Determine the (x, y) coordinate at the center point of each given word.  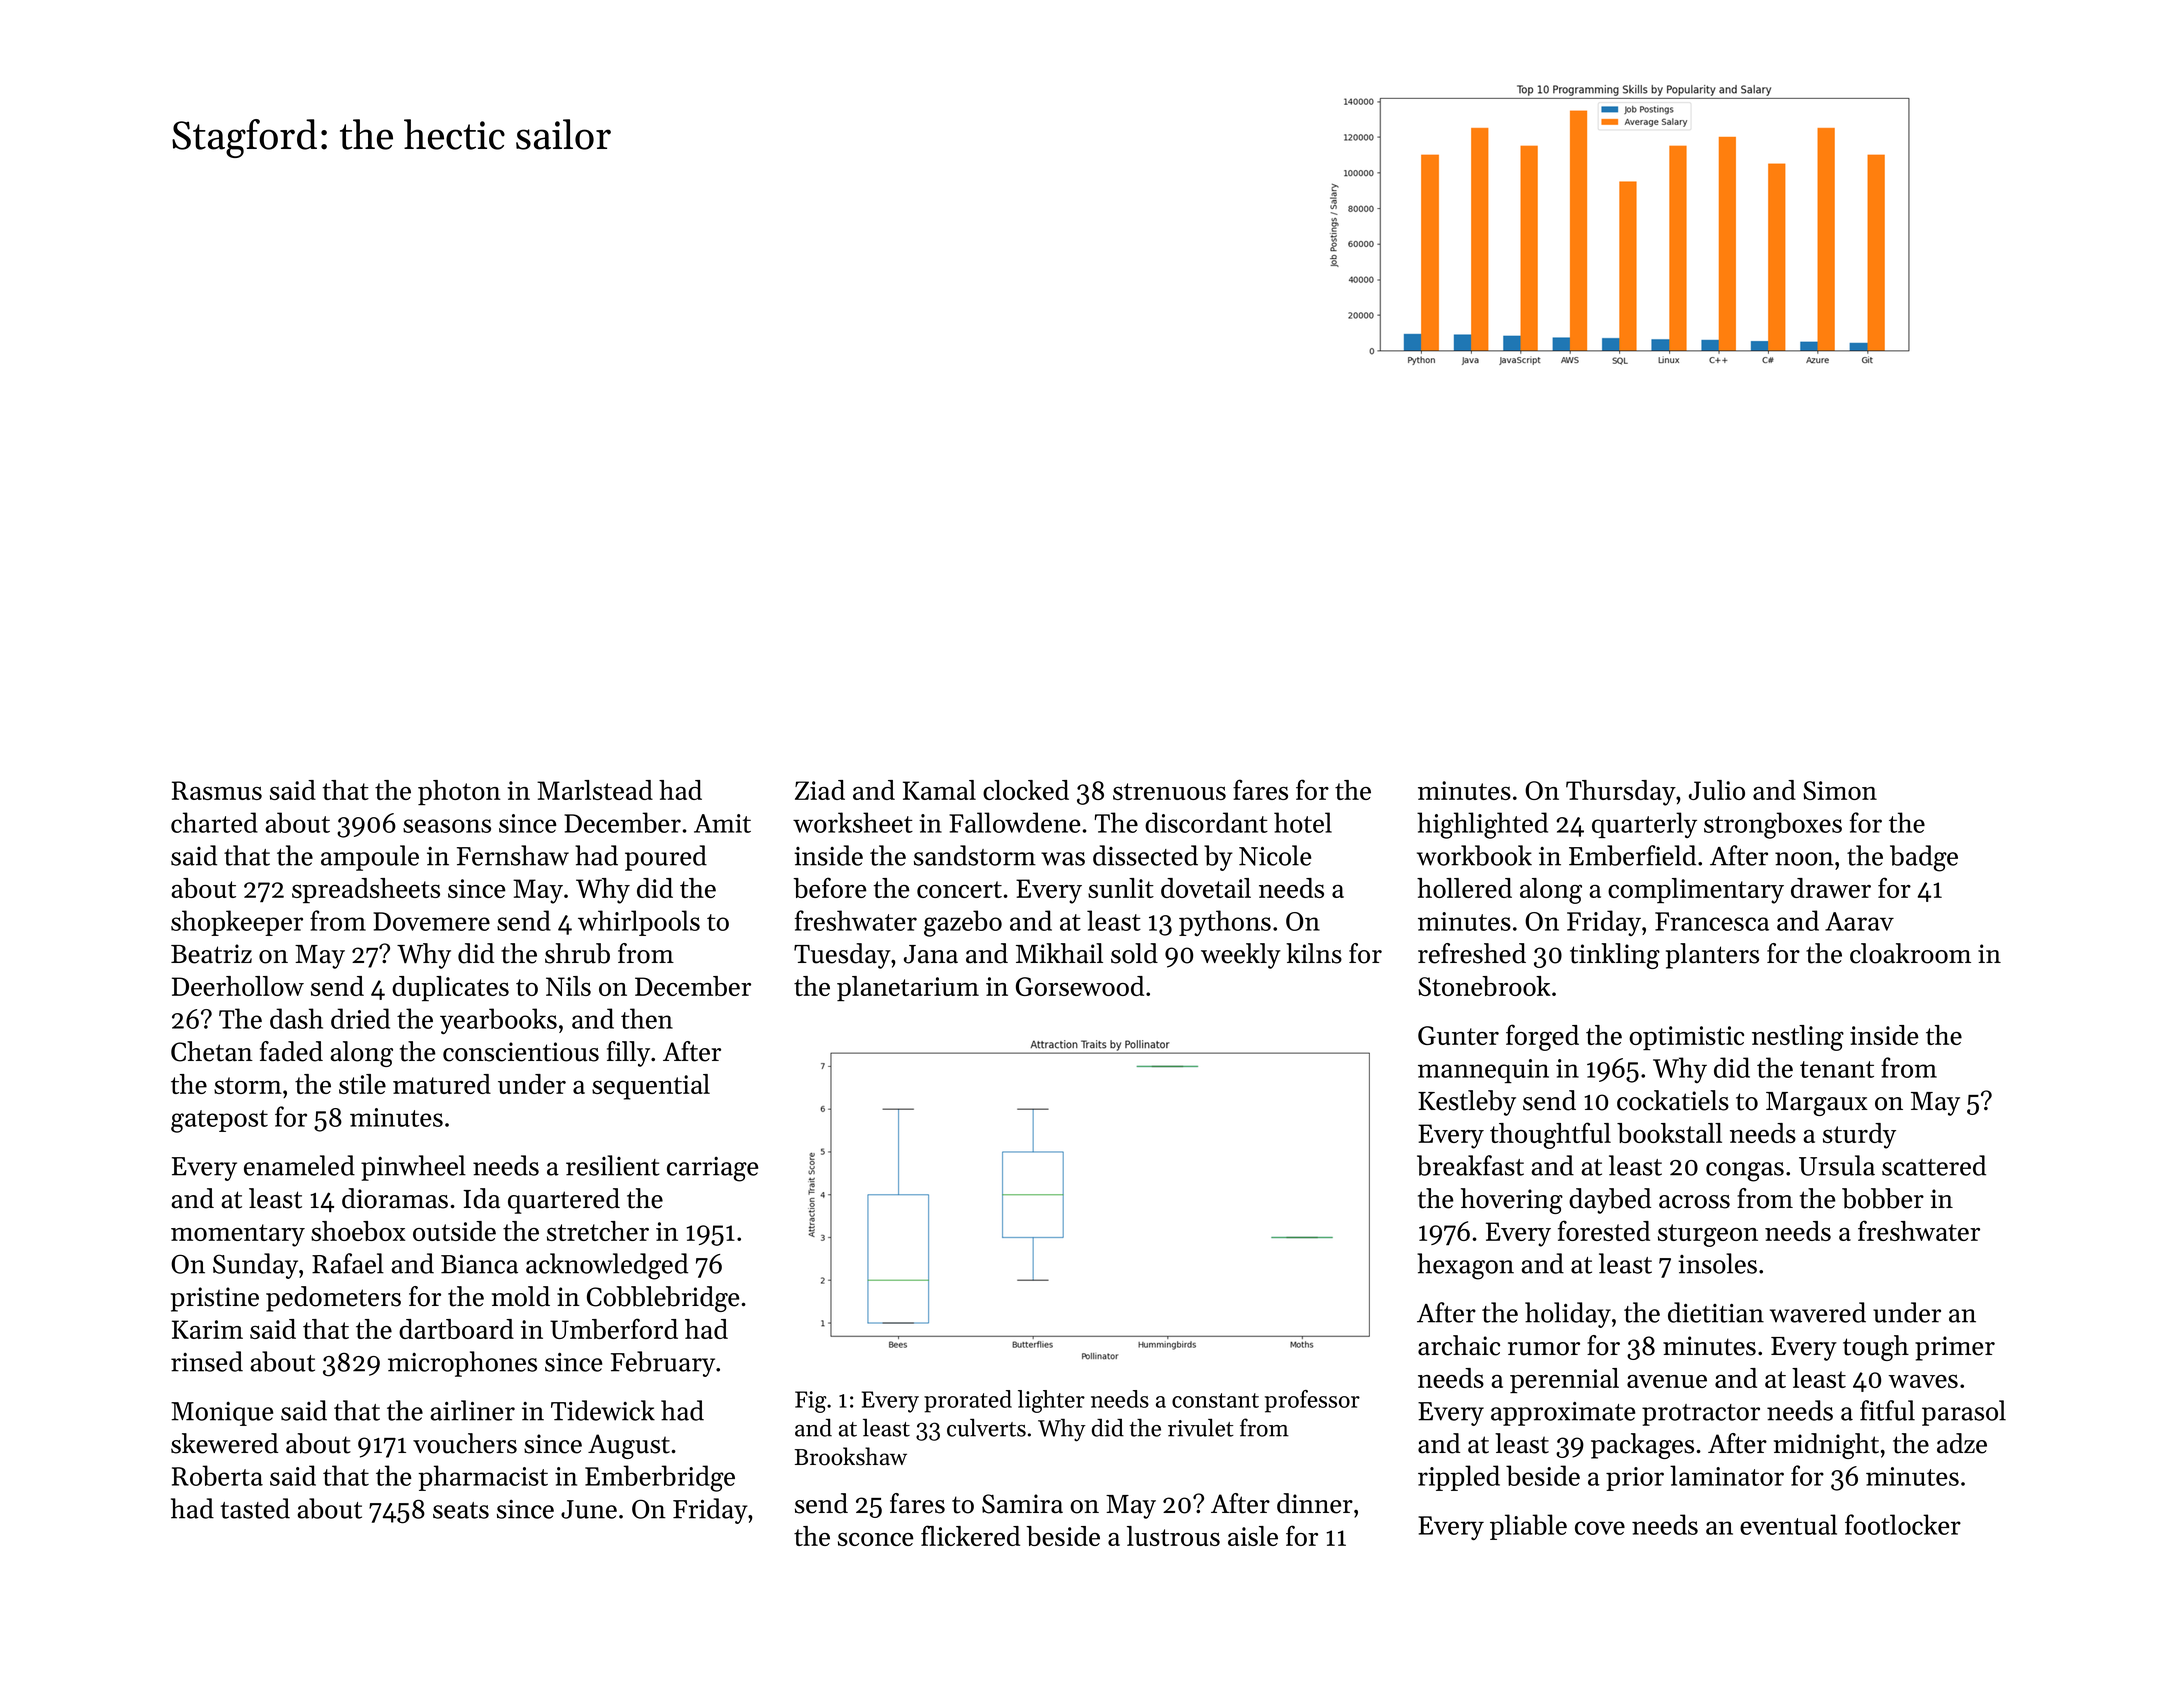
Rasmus (217, 790)
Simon (1840, 790)
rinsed (207, 1361)
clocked (1026, 790)
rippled (1459, 1478)
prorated (968, 1401)
